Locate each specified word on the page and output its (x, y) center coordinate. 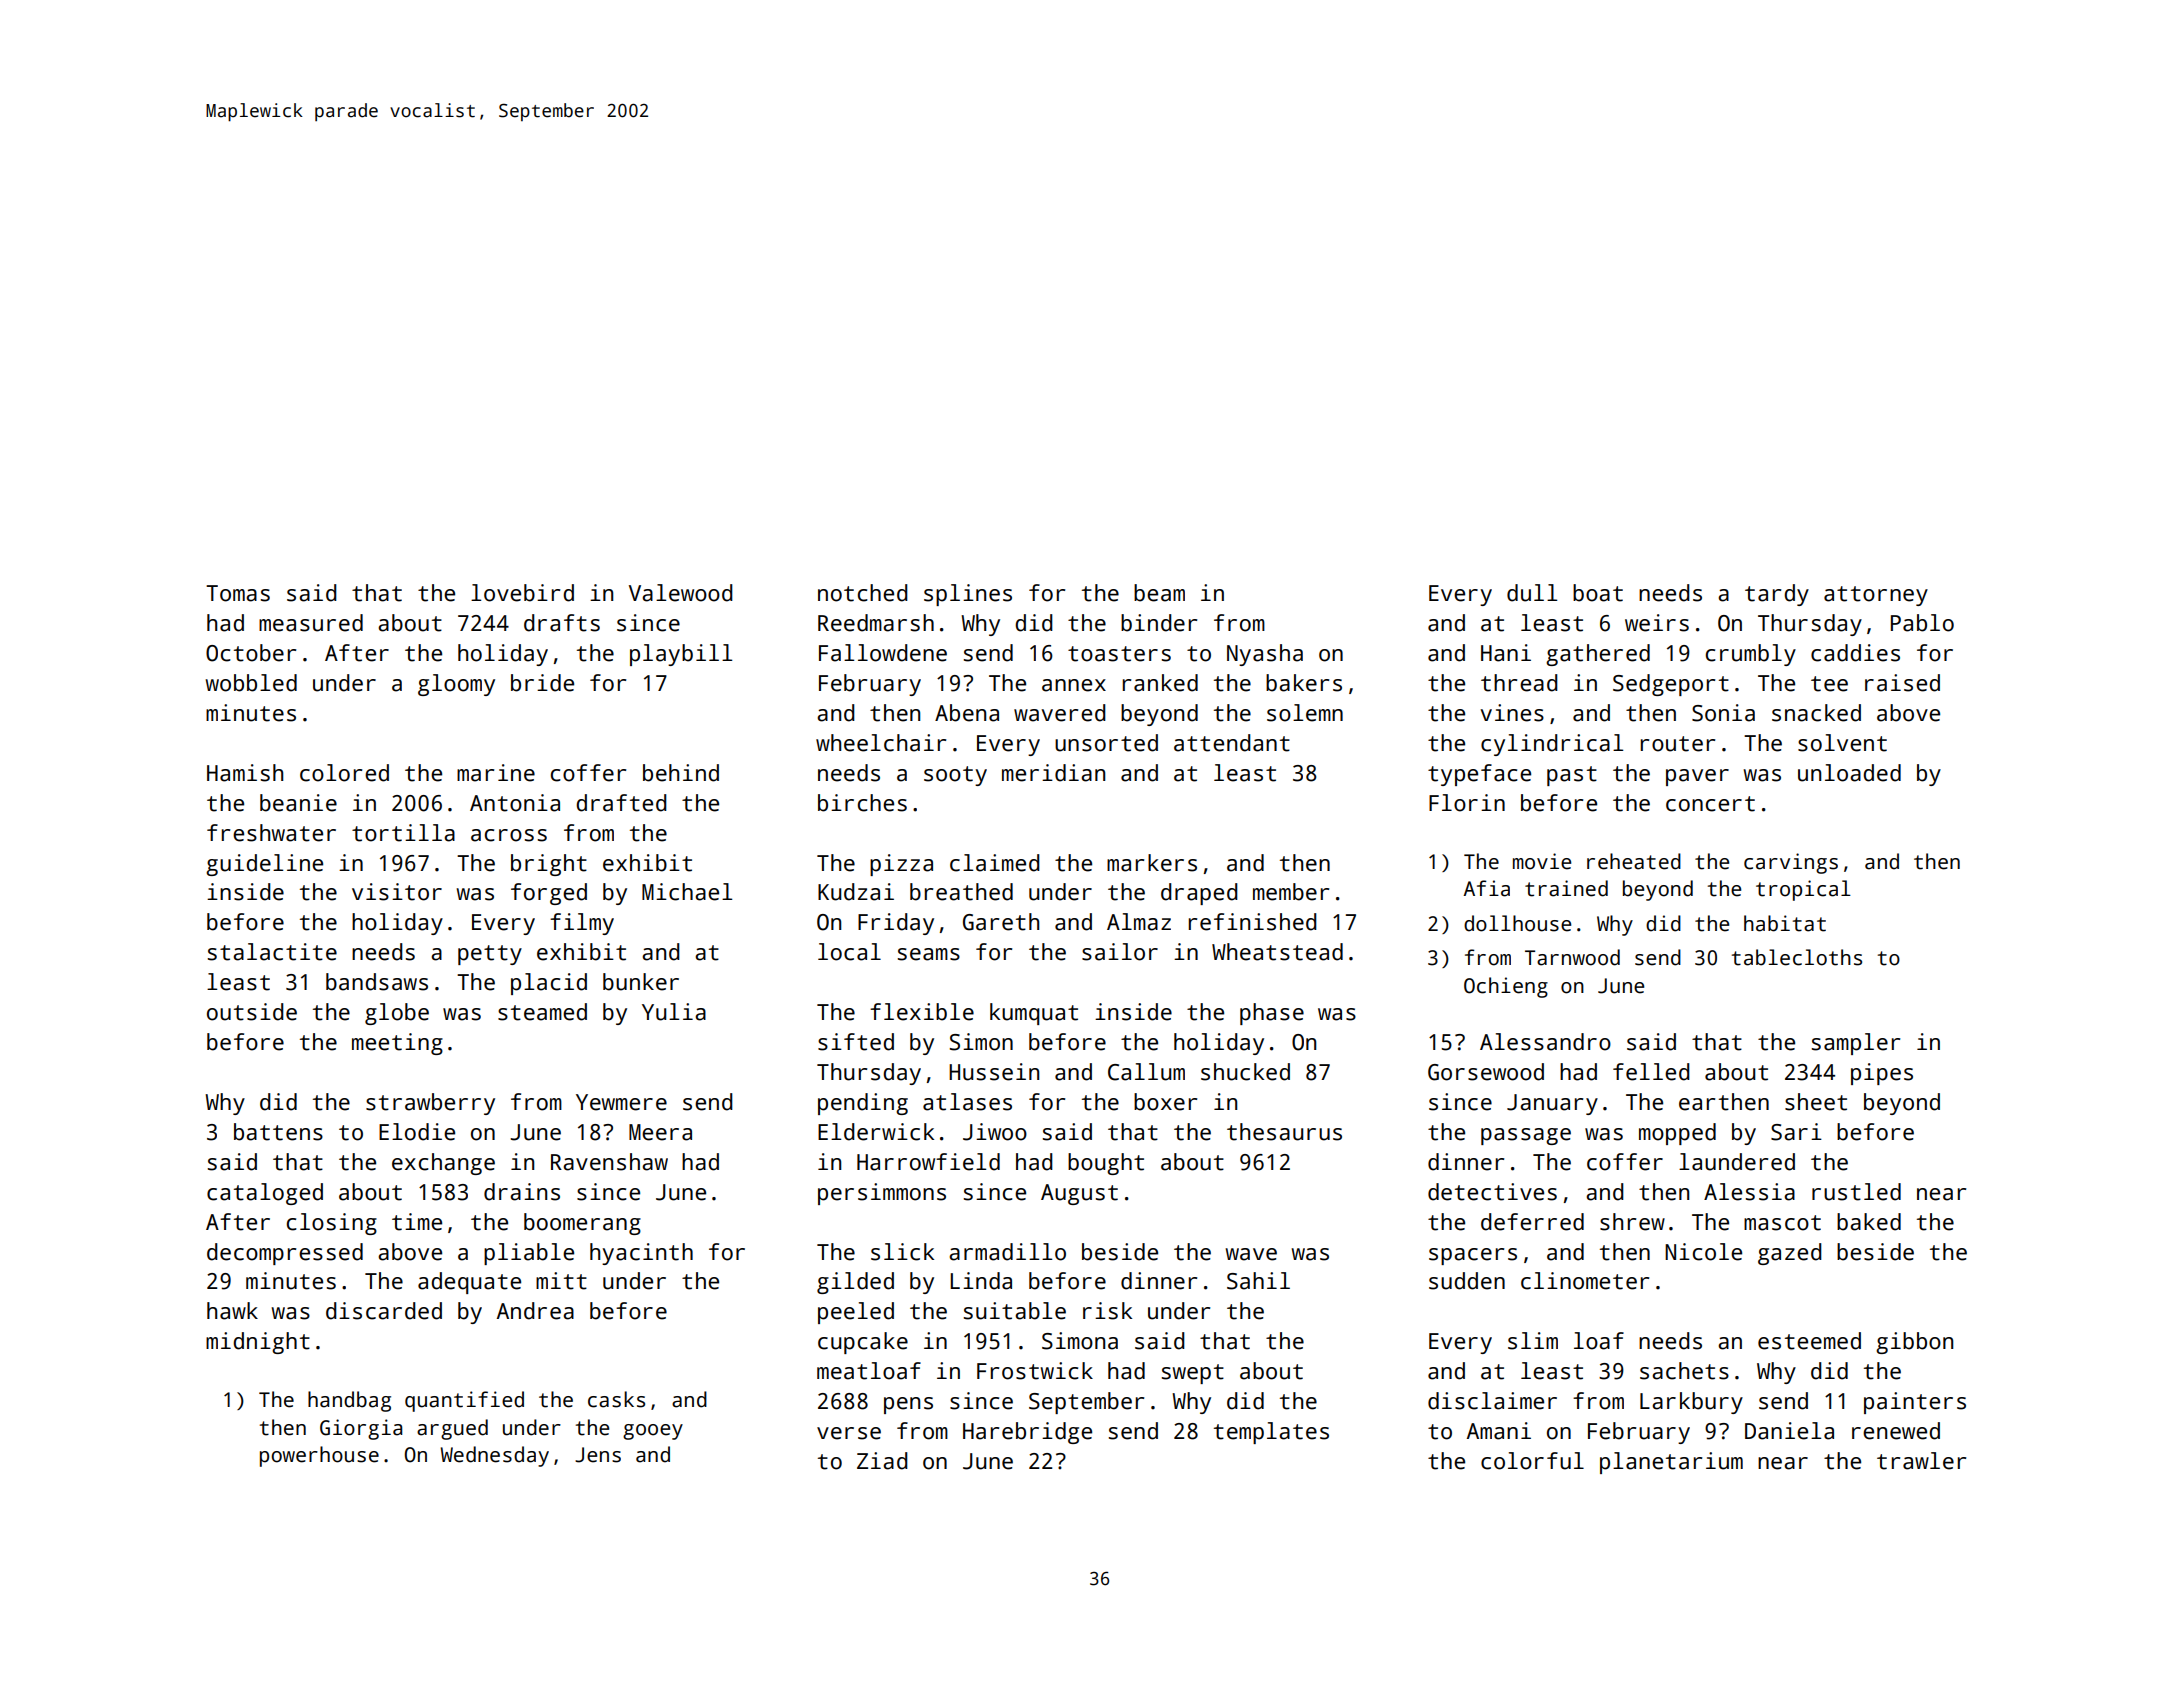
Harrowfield (928, 1162)
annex (1074, 685)
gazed (1790, 1254)
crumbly (1751, 655)
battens (278, 1132)
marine (496, 773)
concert (1710, 804)
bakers (1304, 683)
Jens (598, 1455)
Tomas (238, 593)
